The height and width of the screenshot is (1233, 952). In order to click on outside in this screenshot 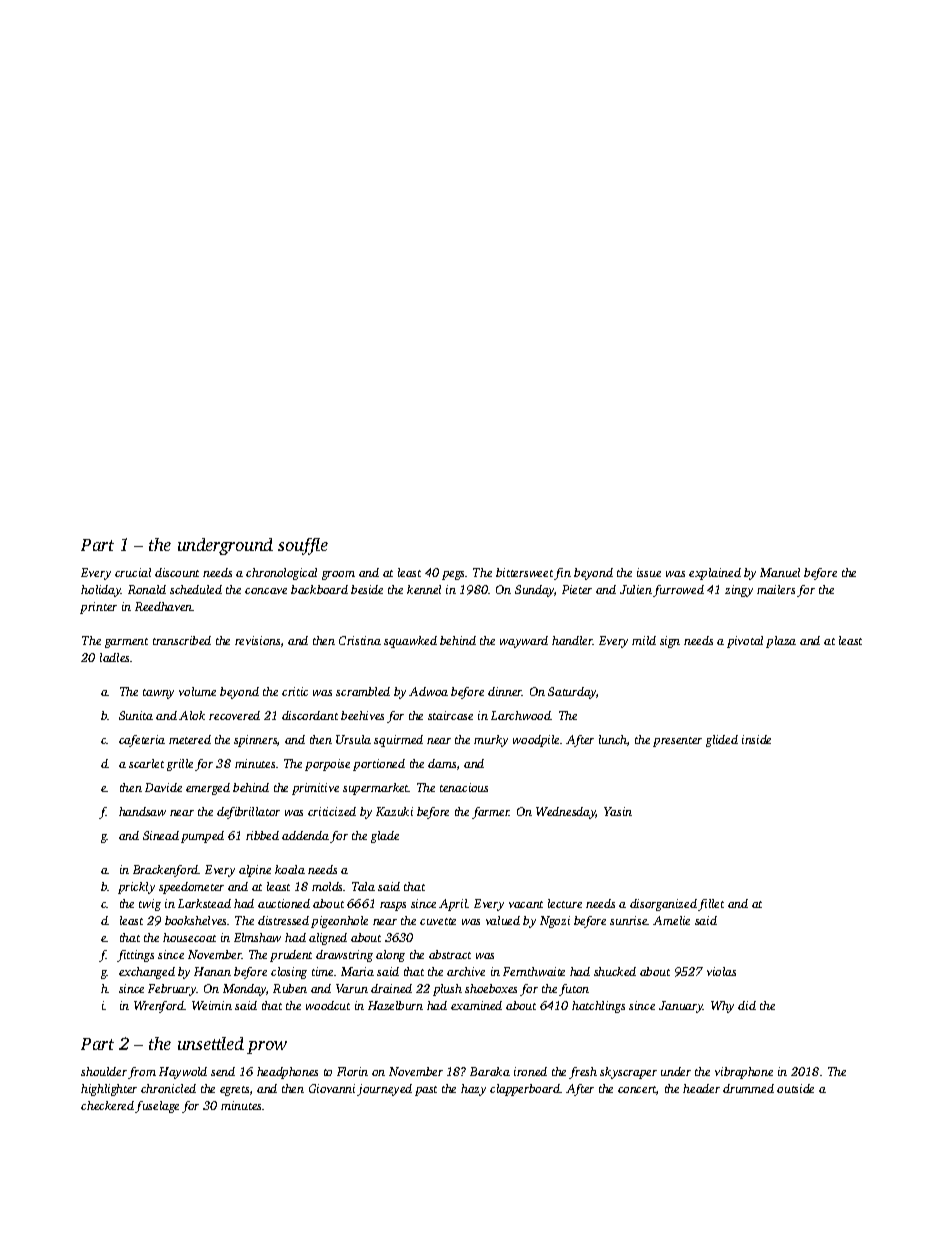, I will do `click(795, 1088)`.
